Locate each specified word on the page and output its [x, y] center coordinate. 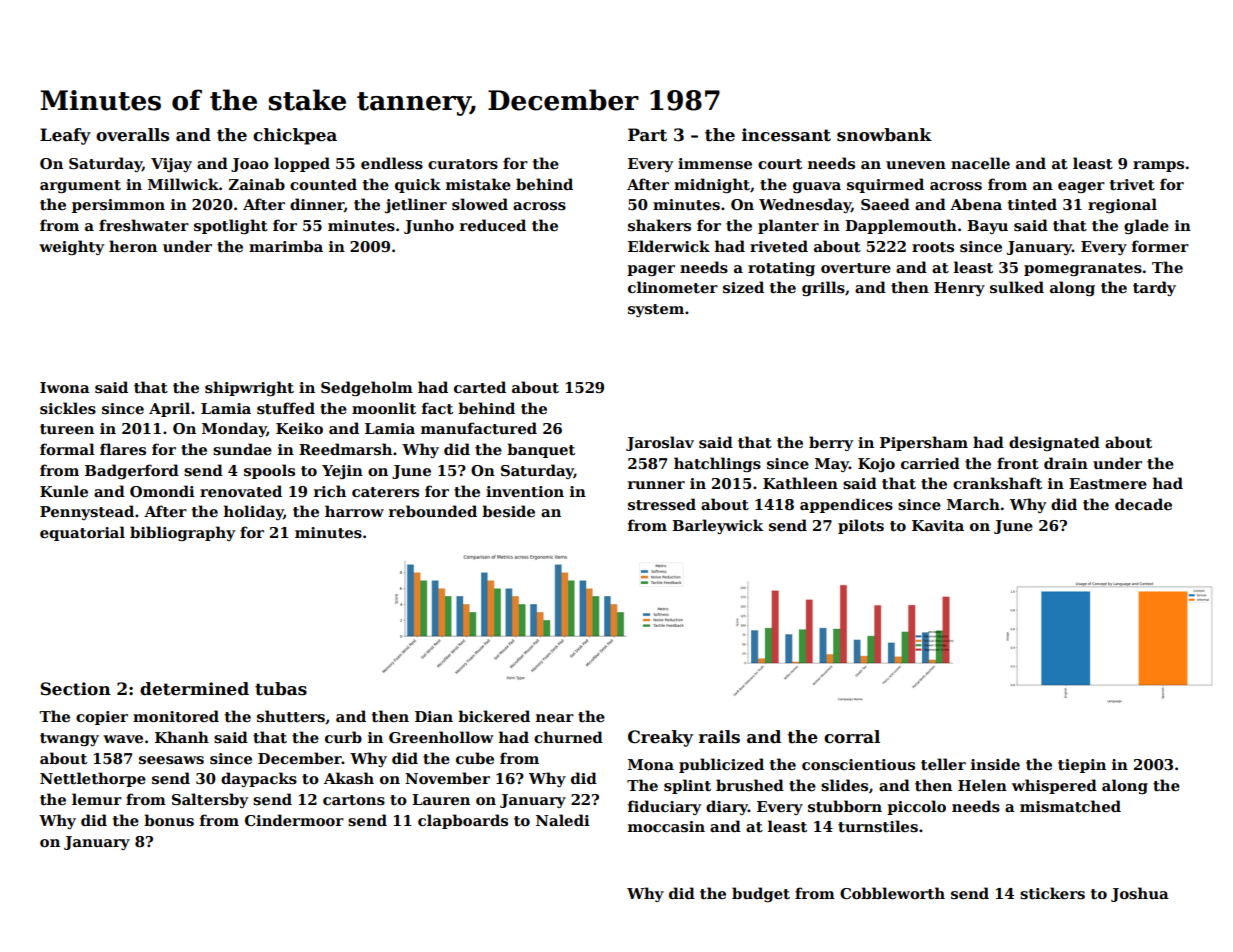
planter [788, 226]
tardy [1154, 288]
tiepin [1082, 766]
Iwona [65, 387]
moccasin [666, 826]
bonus [169, 820]
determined [194, 689]
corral [852, 737]
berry [831, 443]
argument [80, 186]
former [1160, 246]
